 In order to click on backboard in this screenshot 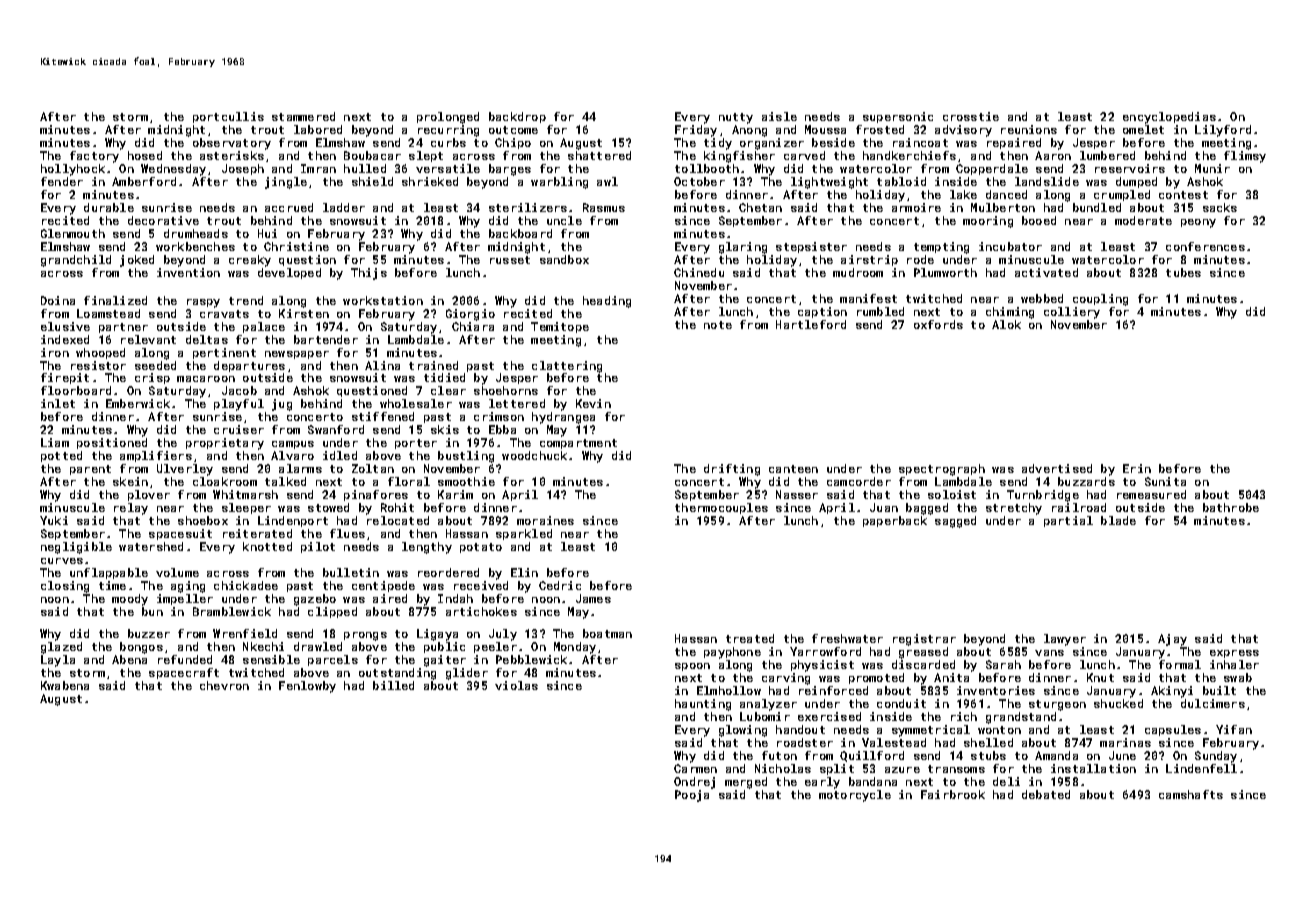, I will do `click(520, 233)`.
